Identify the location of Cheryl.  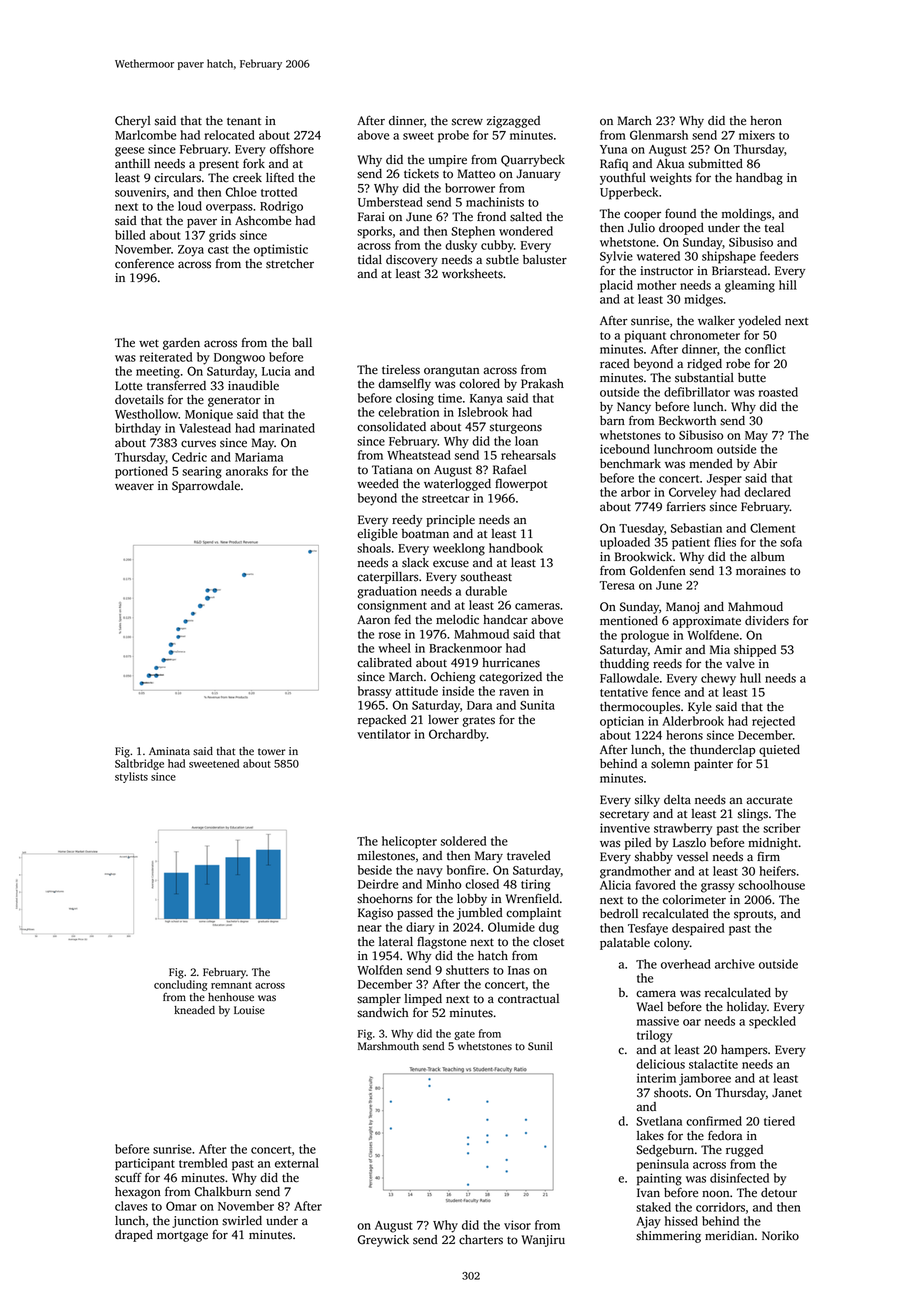
(133, 122).
